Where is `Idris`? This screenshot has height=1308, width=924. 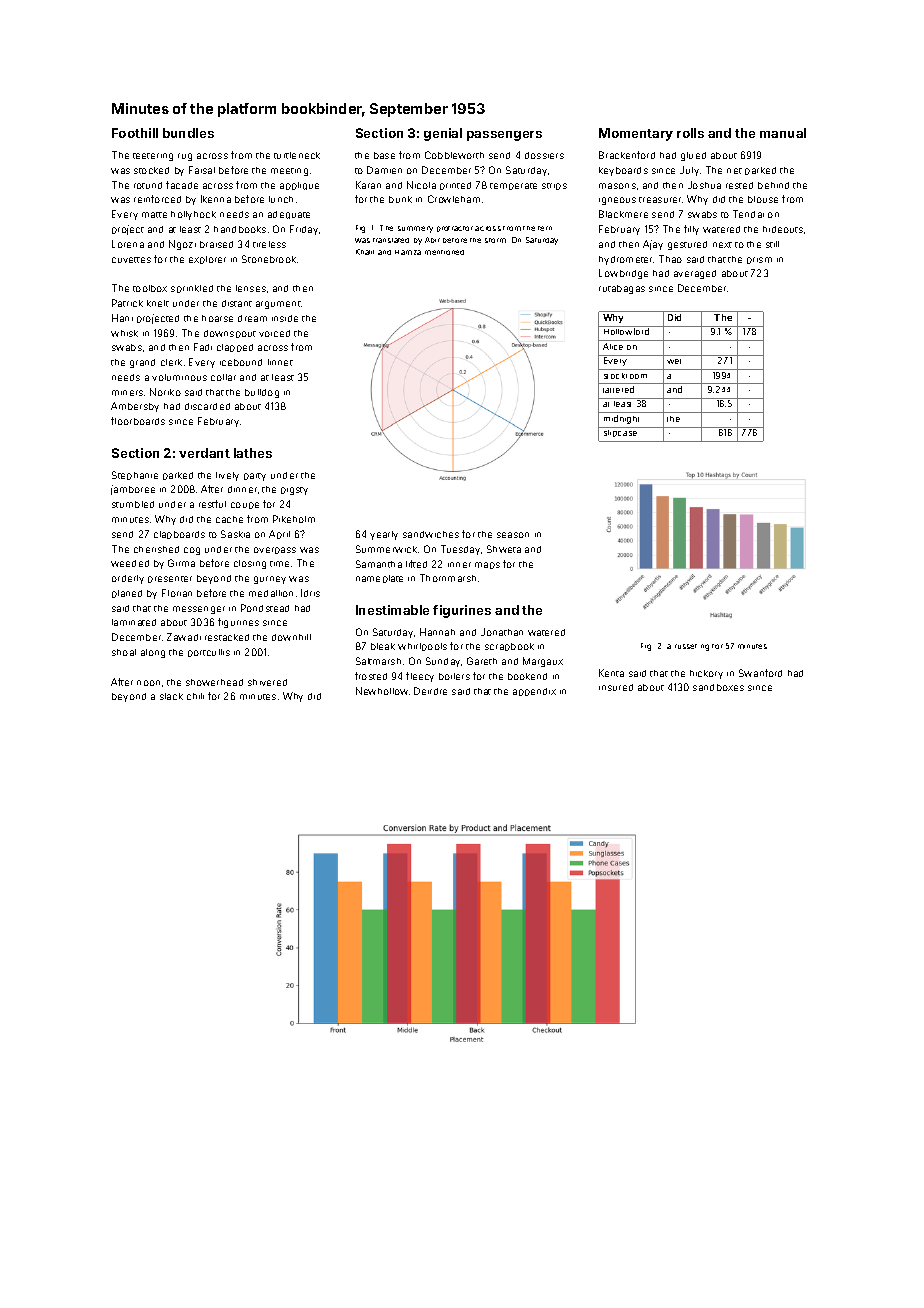
Idris is located at coordinates (310, 593).
